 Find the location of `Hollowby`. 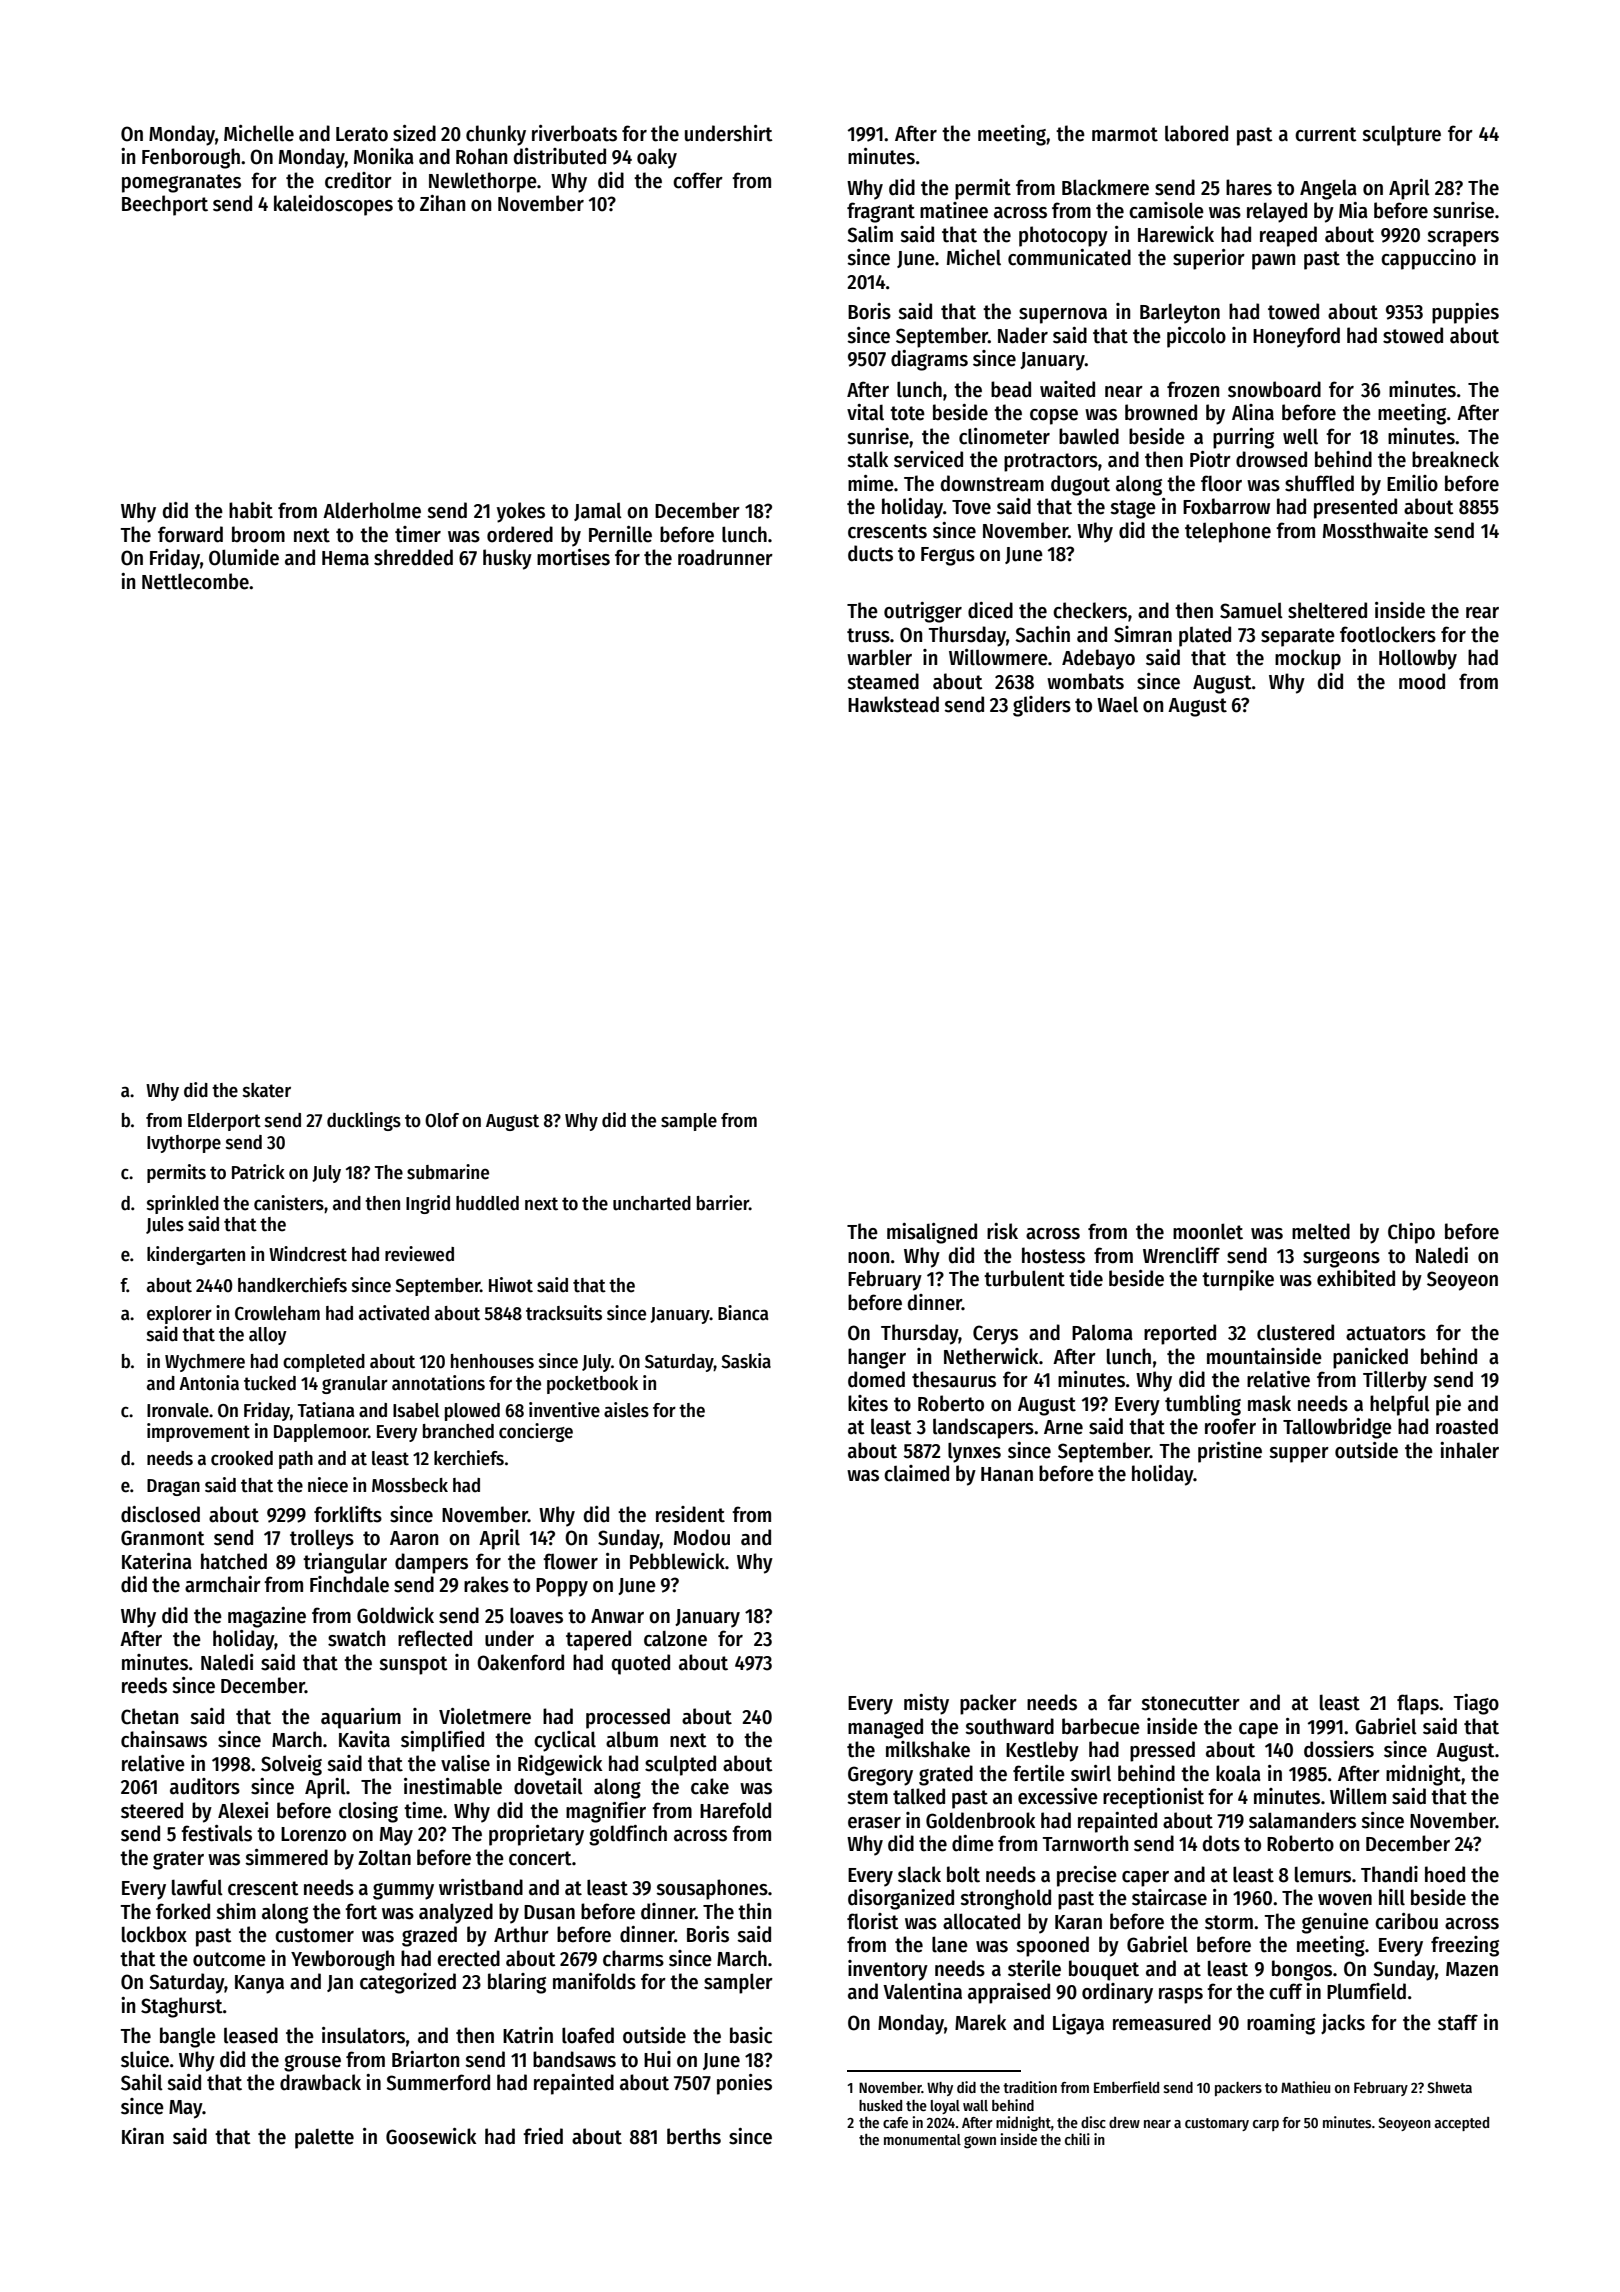

Hollowby is located at coordinates (1418, 659).
